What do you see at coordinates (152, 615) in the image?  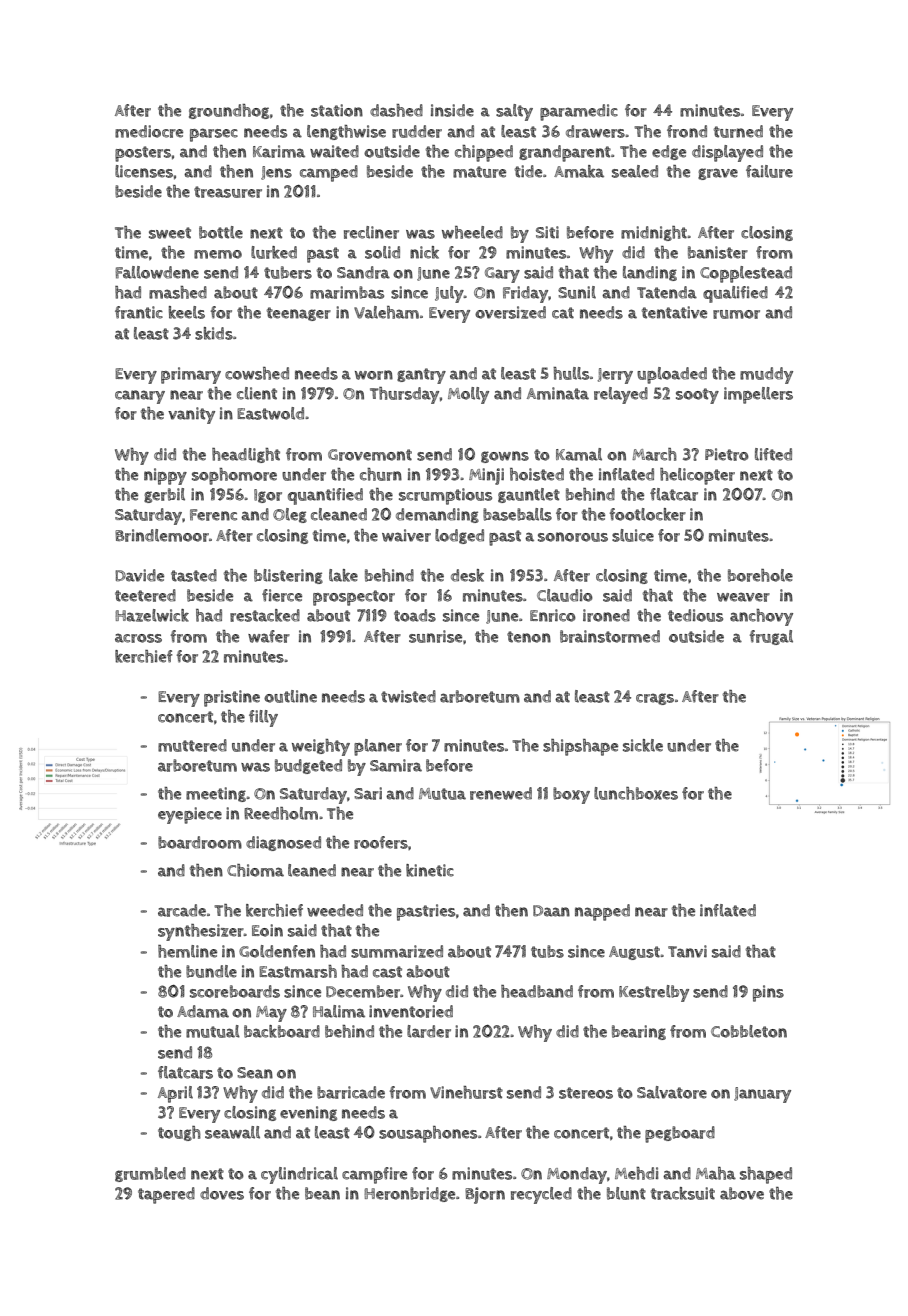 I see `Hazelwick` at bounding box center [152, 615].
